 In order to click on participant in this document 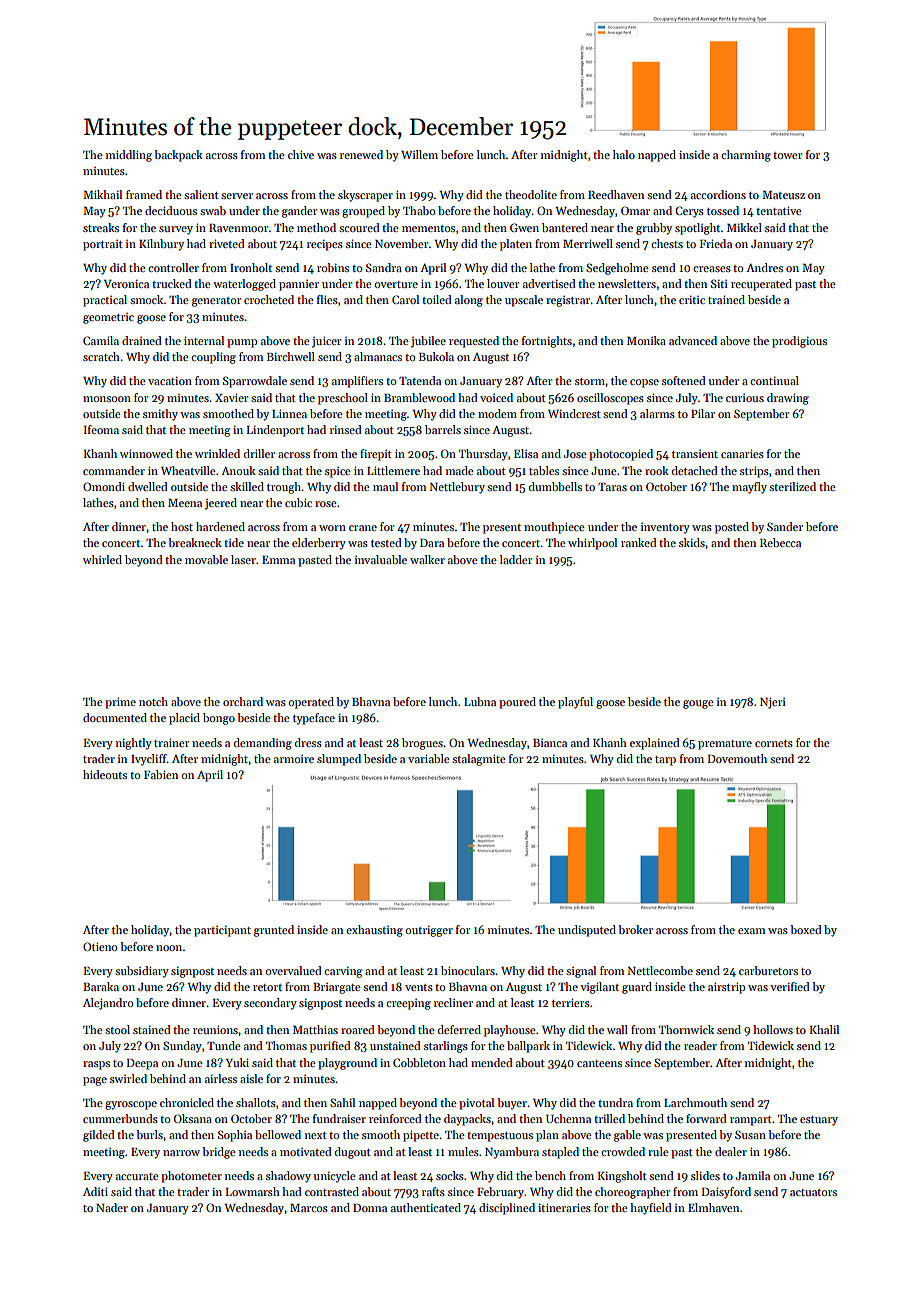, I will do `click(222, 931)`.
